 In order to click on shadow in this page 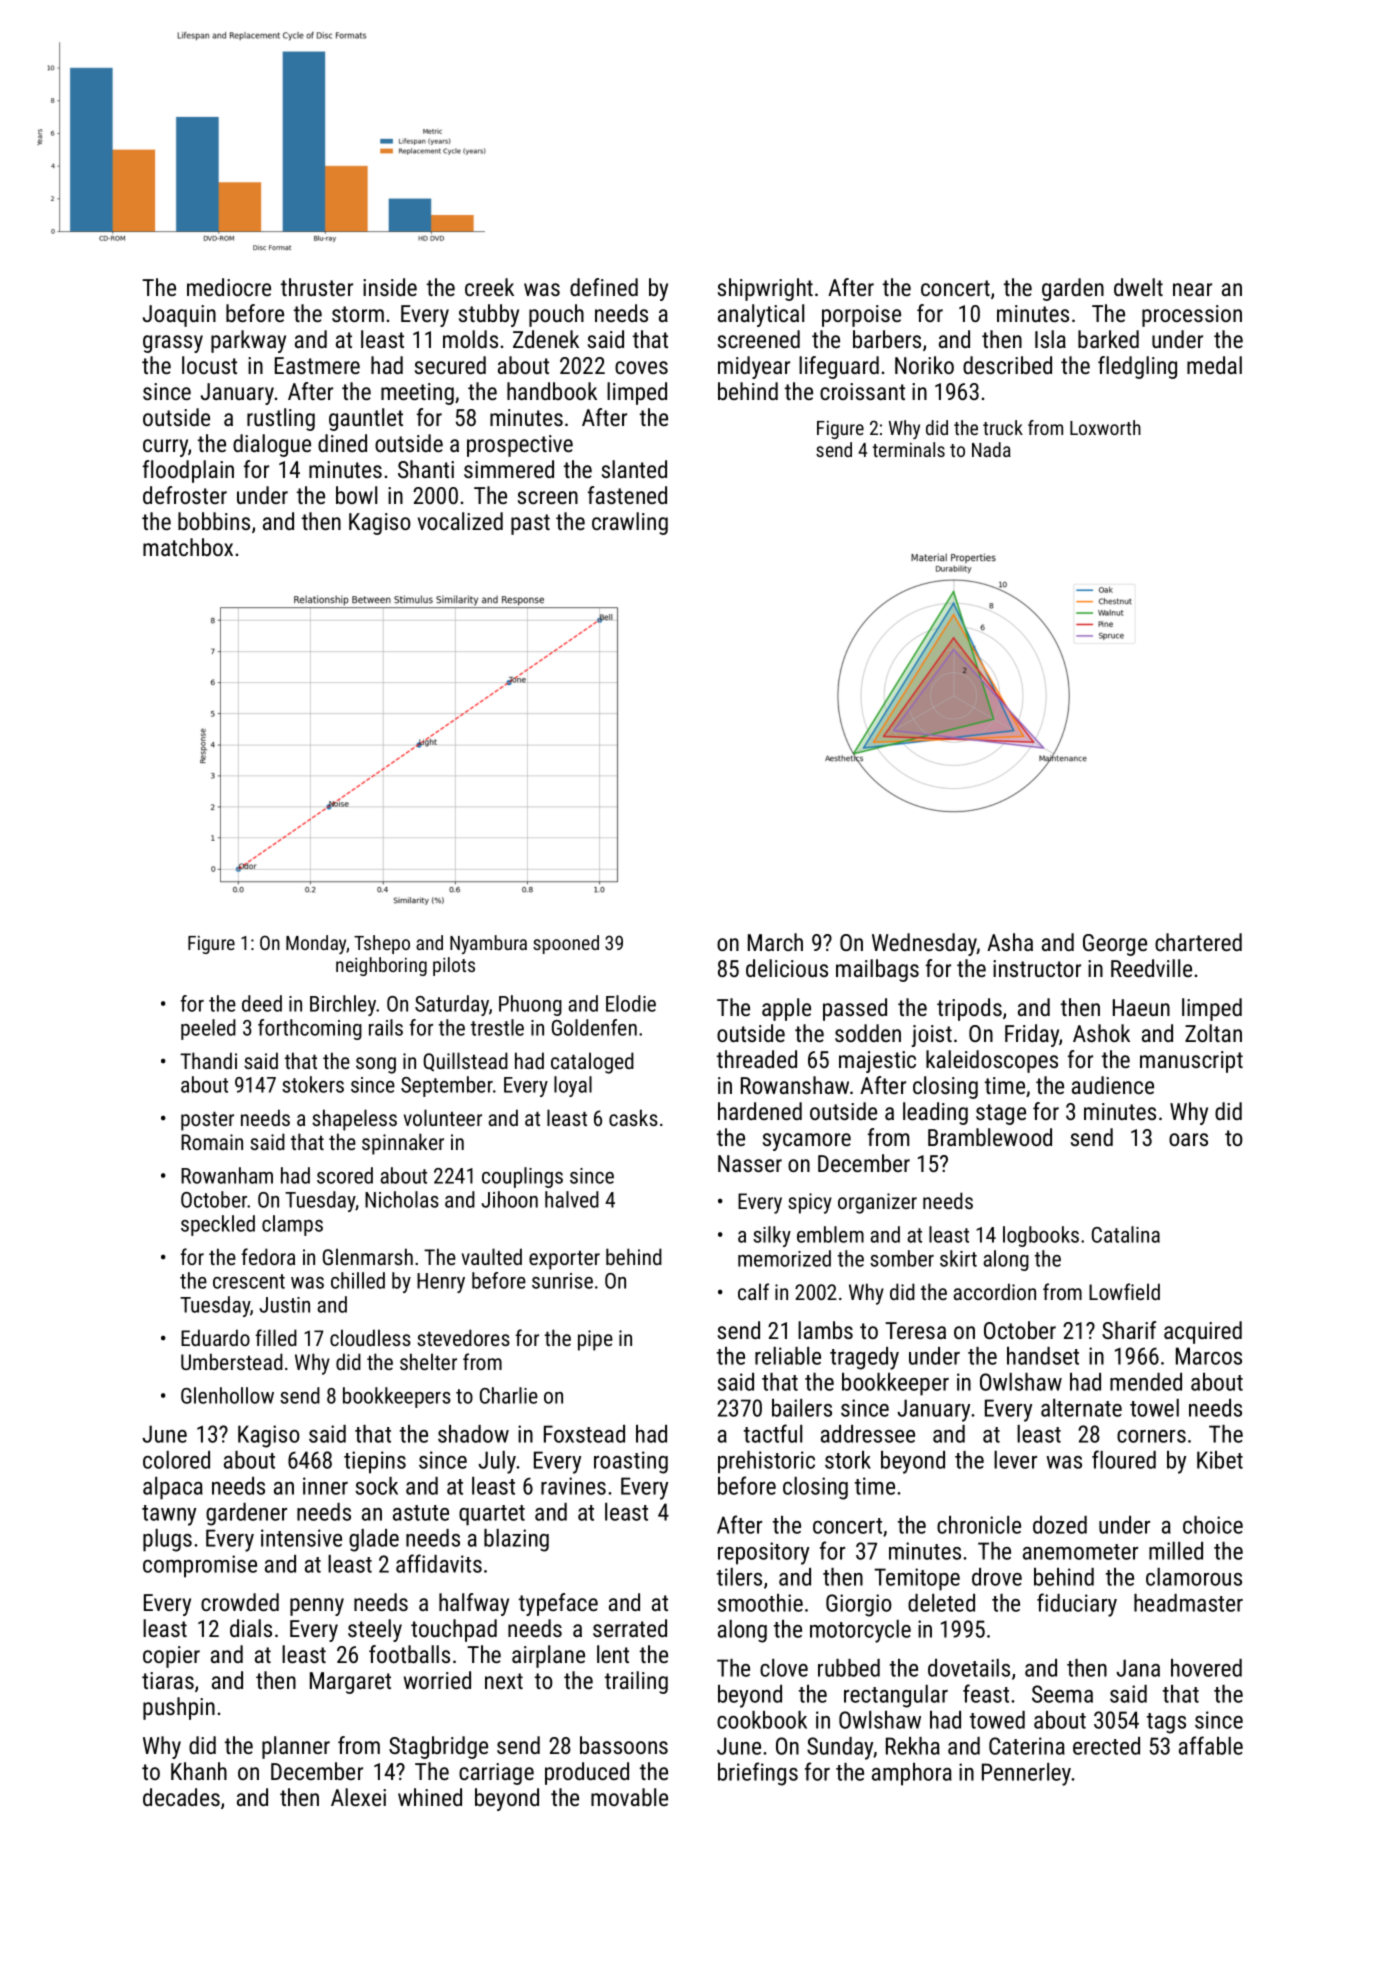, I will do `click(473, 1434)`.
